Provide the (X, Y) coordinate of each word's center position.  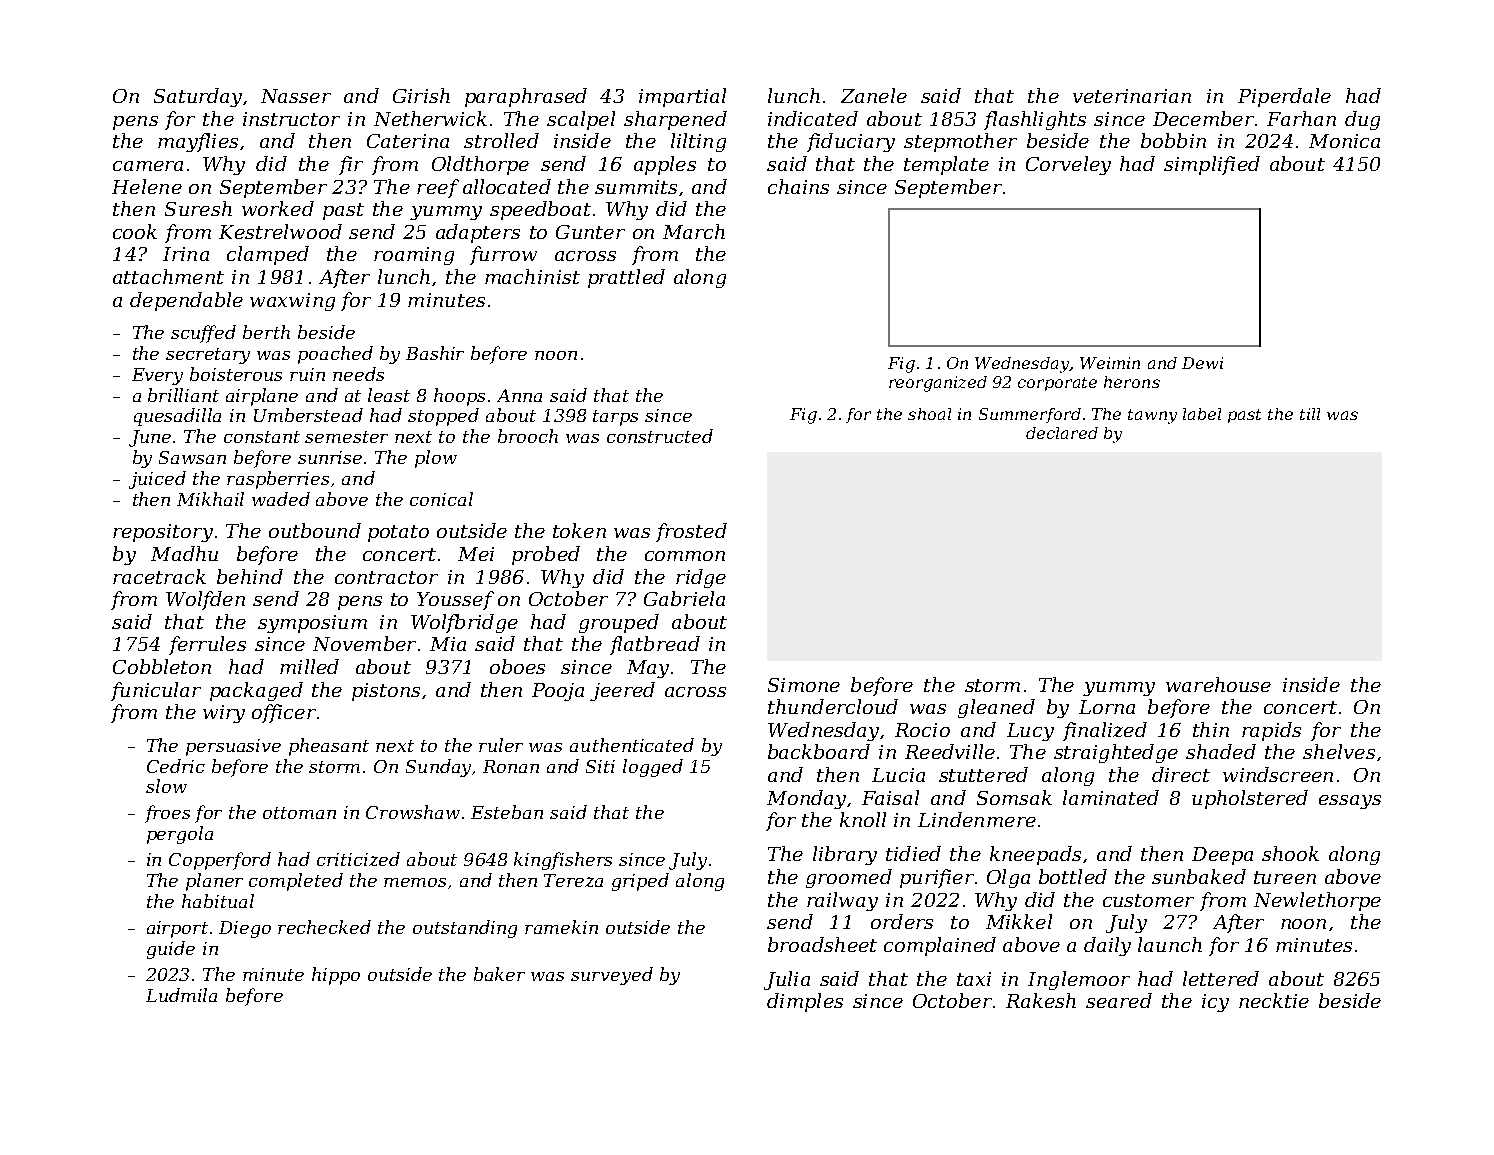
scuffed (203, 334)
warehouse (1218, 684)
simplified (1212, 165)
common (685, 556)
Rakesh (1041, 1000)
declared (1062, 433)
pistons (386, 692)
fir (351, 165)
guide (171, 950)
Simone (804, 685)
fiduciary (851, 142)
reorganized (938, 384)
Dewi (1202, 363)
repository (163, 533)
